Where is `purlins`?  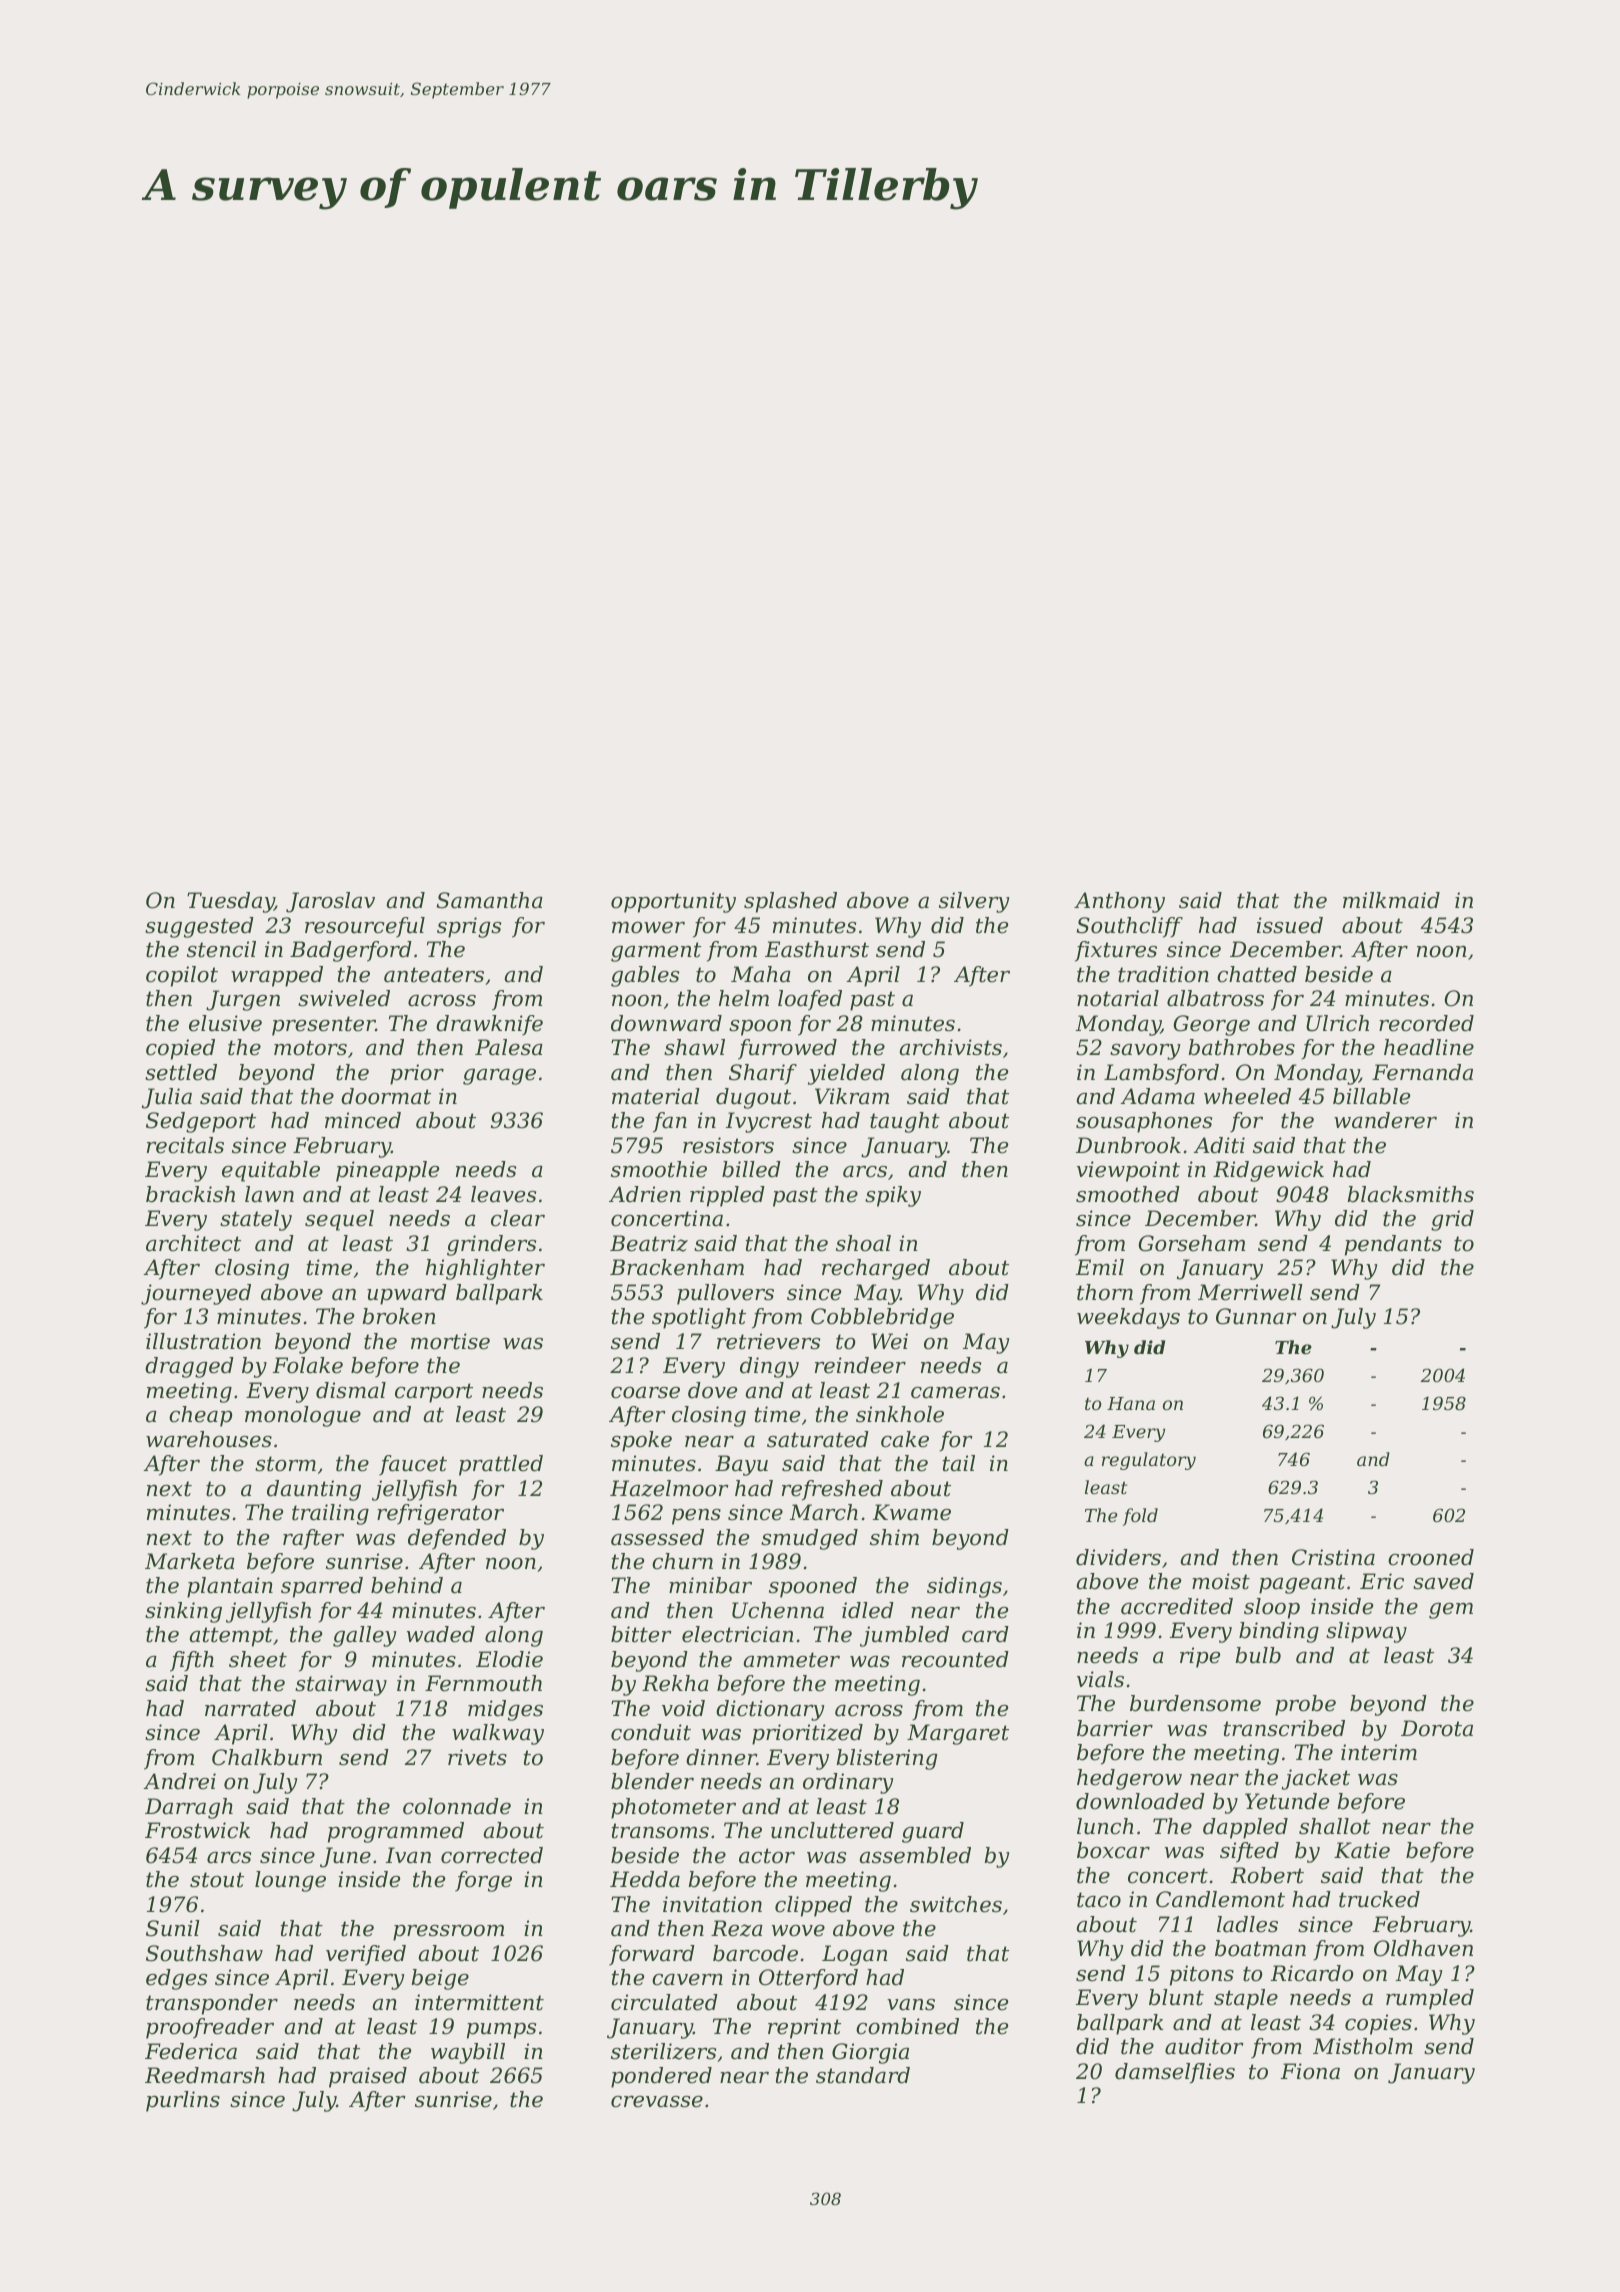 purlins is located at coordinates (183, 2101).
